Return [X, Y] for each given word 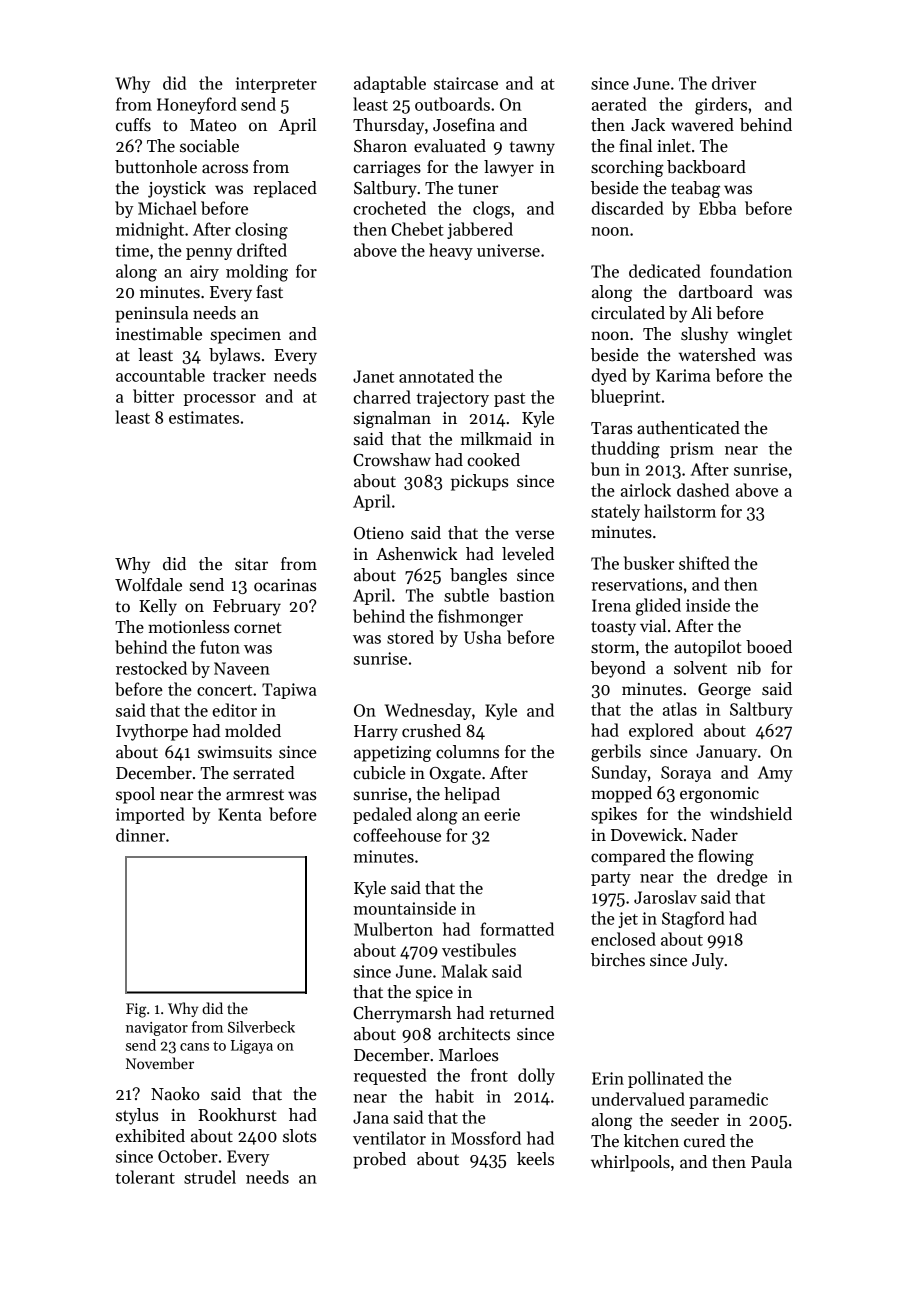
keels [535, 1159]
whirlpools [630, 1163]
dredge [742, 878]
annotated [436, 376]
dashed [703, 490]
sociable [209, 146]
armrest [255, 795]
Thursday [388, 126]
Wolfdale [148, 585]
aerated [619, 104]
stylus [137, 1116]
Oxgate [455, 775]
